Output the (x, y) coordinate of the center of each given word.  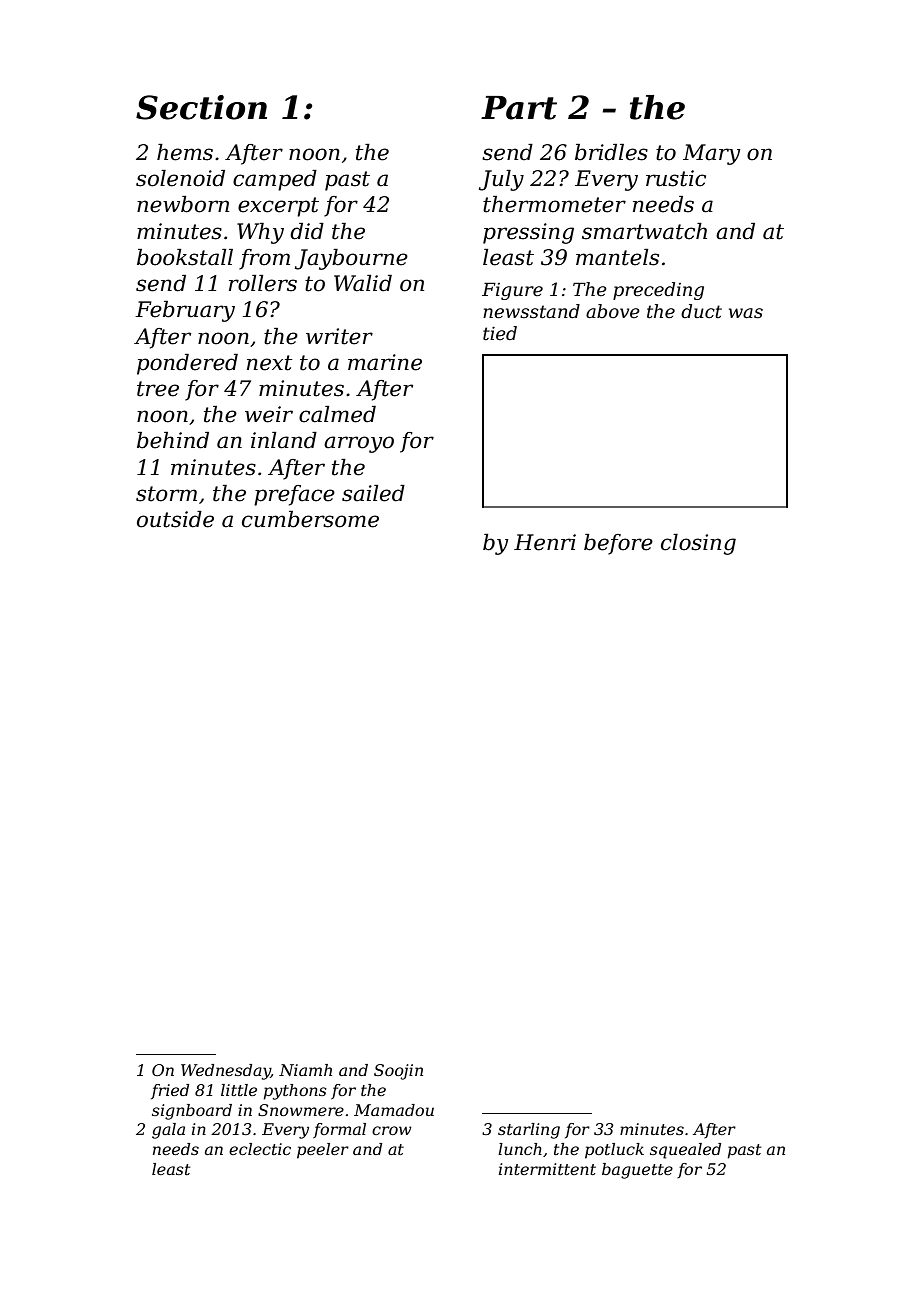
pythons (295, 1092)
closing (698, 544)
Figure (512, 291)
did (307, 231)
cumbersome (310, 519)
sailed (373, 493)
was (746, 313)
